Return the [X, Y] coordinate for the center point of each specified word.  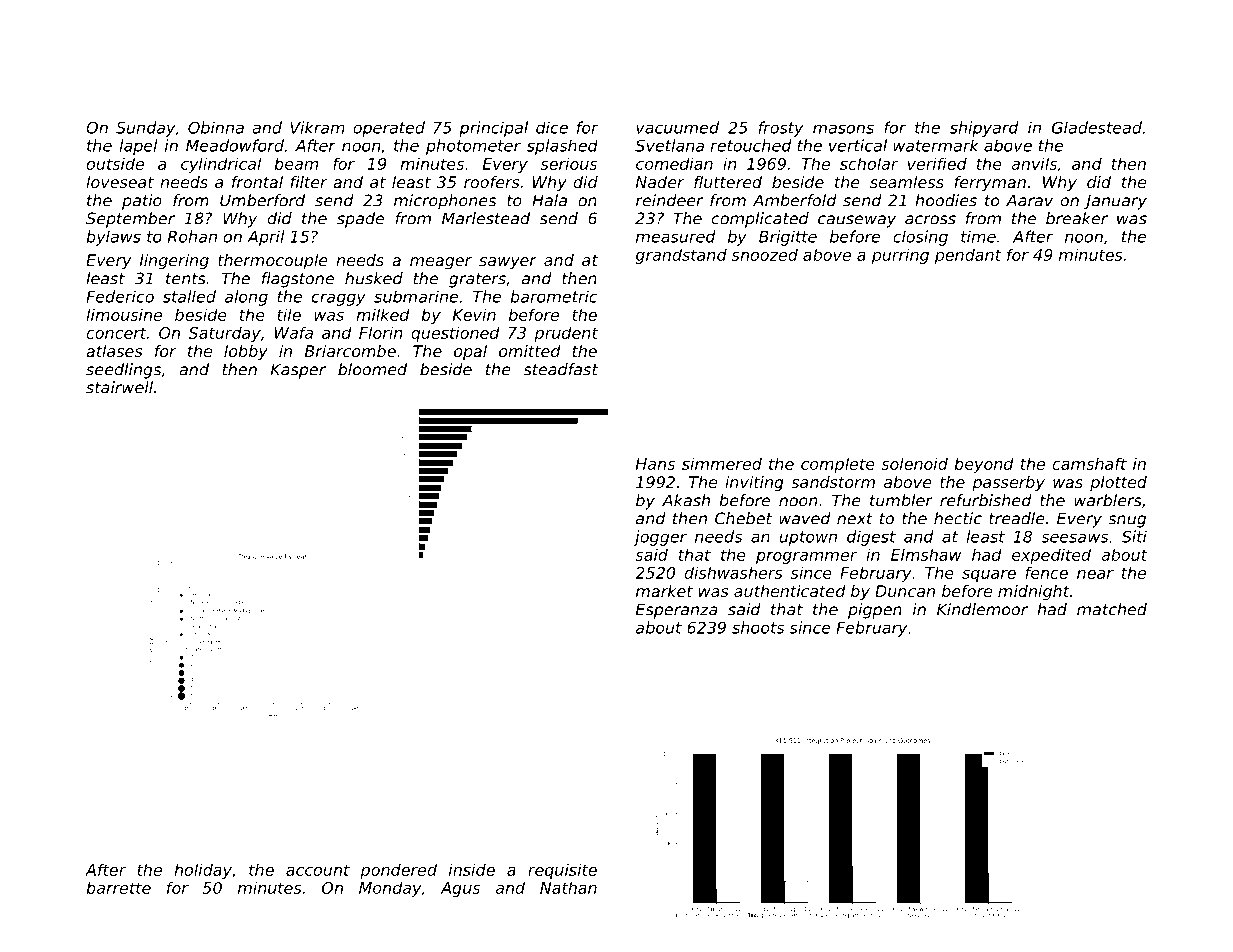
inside [472, 869]
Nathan [568, 887]
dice [552, 127]
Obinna [216, 127]
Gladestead [1097, 127]
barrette [118, 887]
